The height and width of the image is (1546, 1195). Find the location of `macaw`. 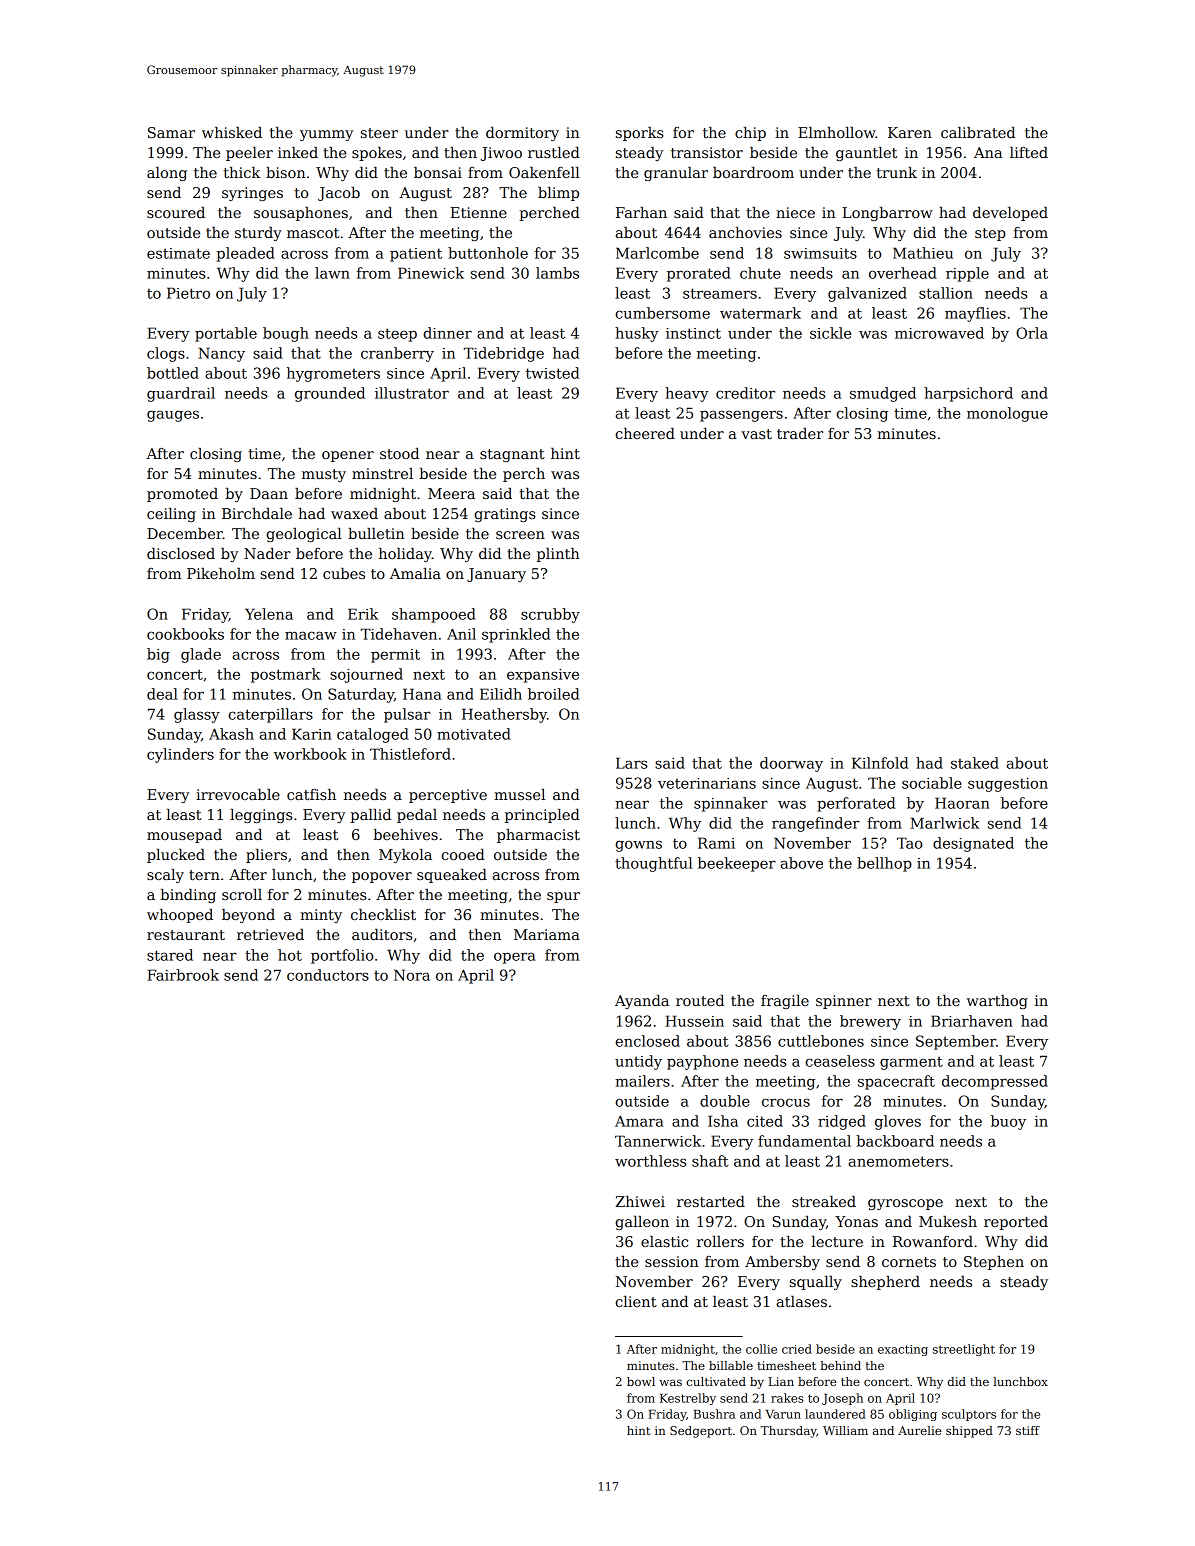

macaw is located at coordinates (311, 635).
